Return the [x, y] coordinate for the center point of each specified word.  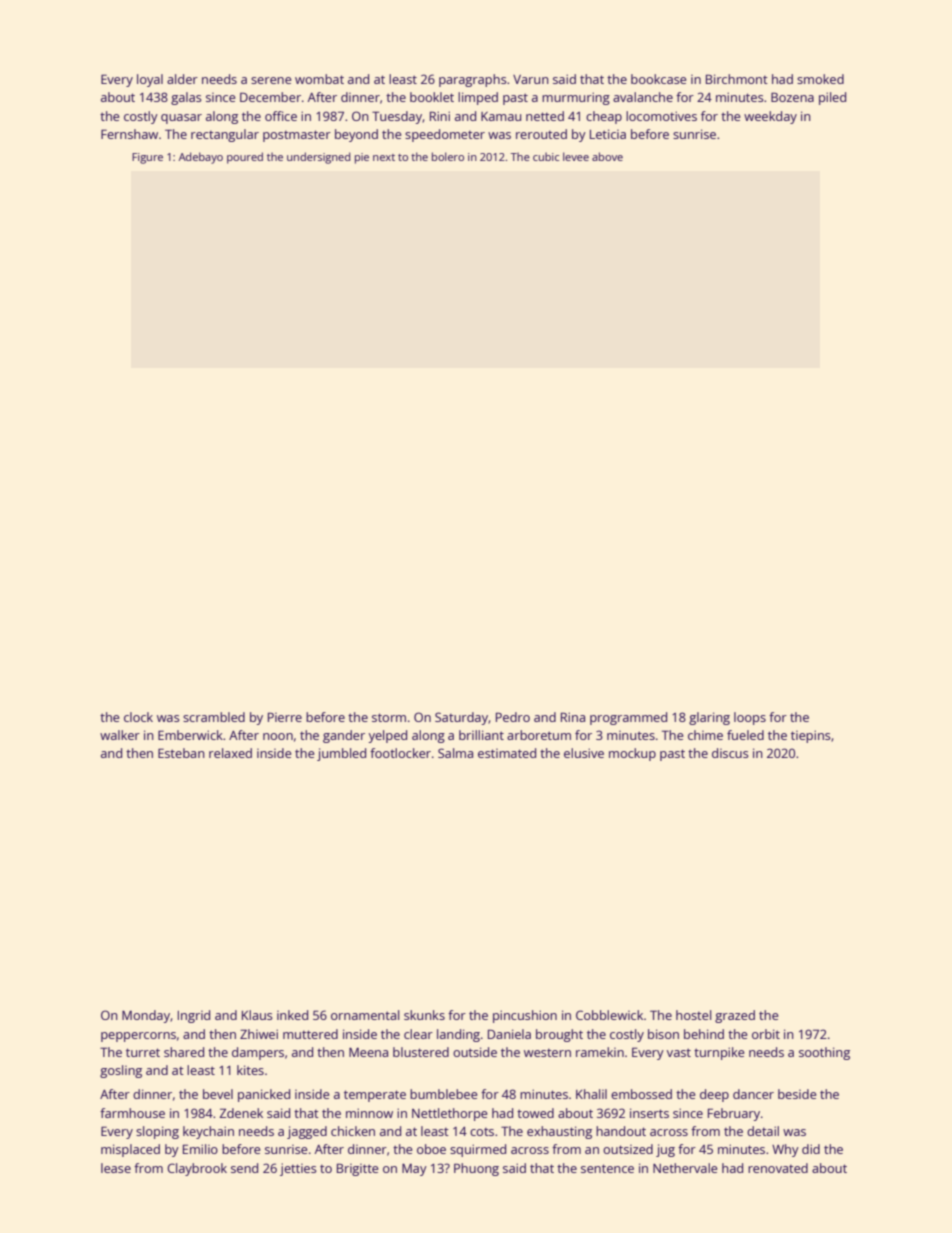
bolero [448, 156]
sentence [607, 1168]
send [244, 1168]
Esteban [181, 753]
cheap [604, 117]
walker [120, 735]
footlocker [400, 753]
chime [705, 735]
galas [186, 98]
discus [730, 753]
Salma [455, 753]
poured [245, 158]
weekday [770, 117]
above [607, 156]
